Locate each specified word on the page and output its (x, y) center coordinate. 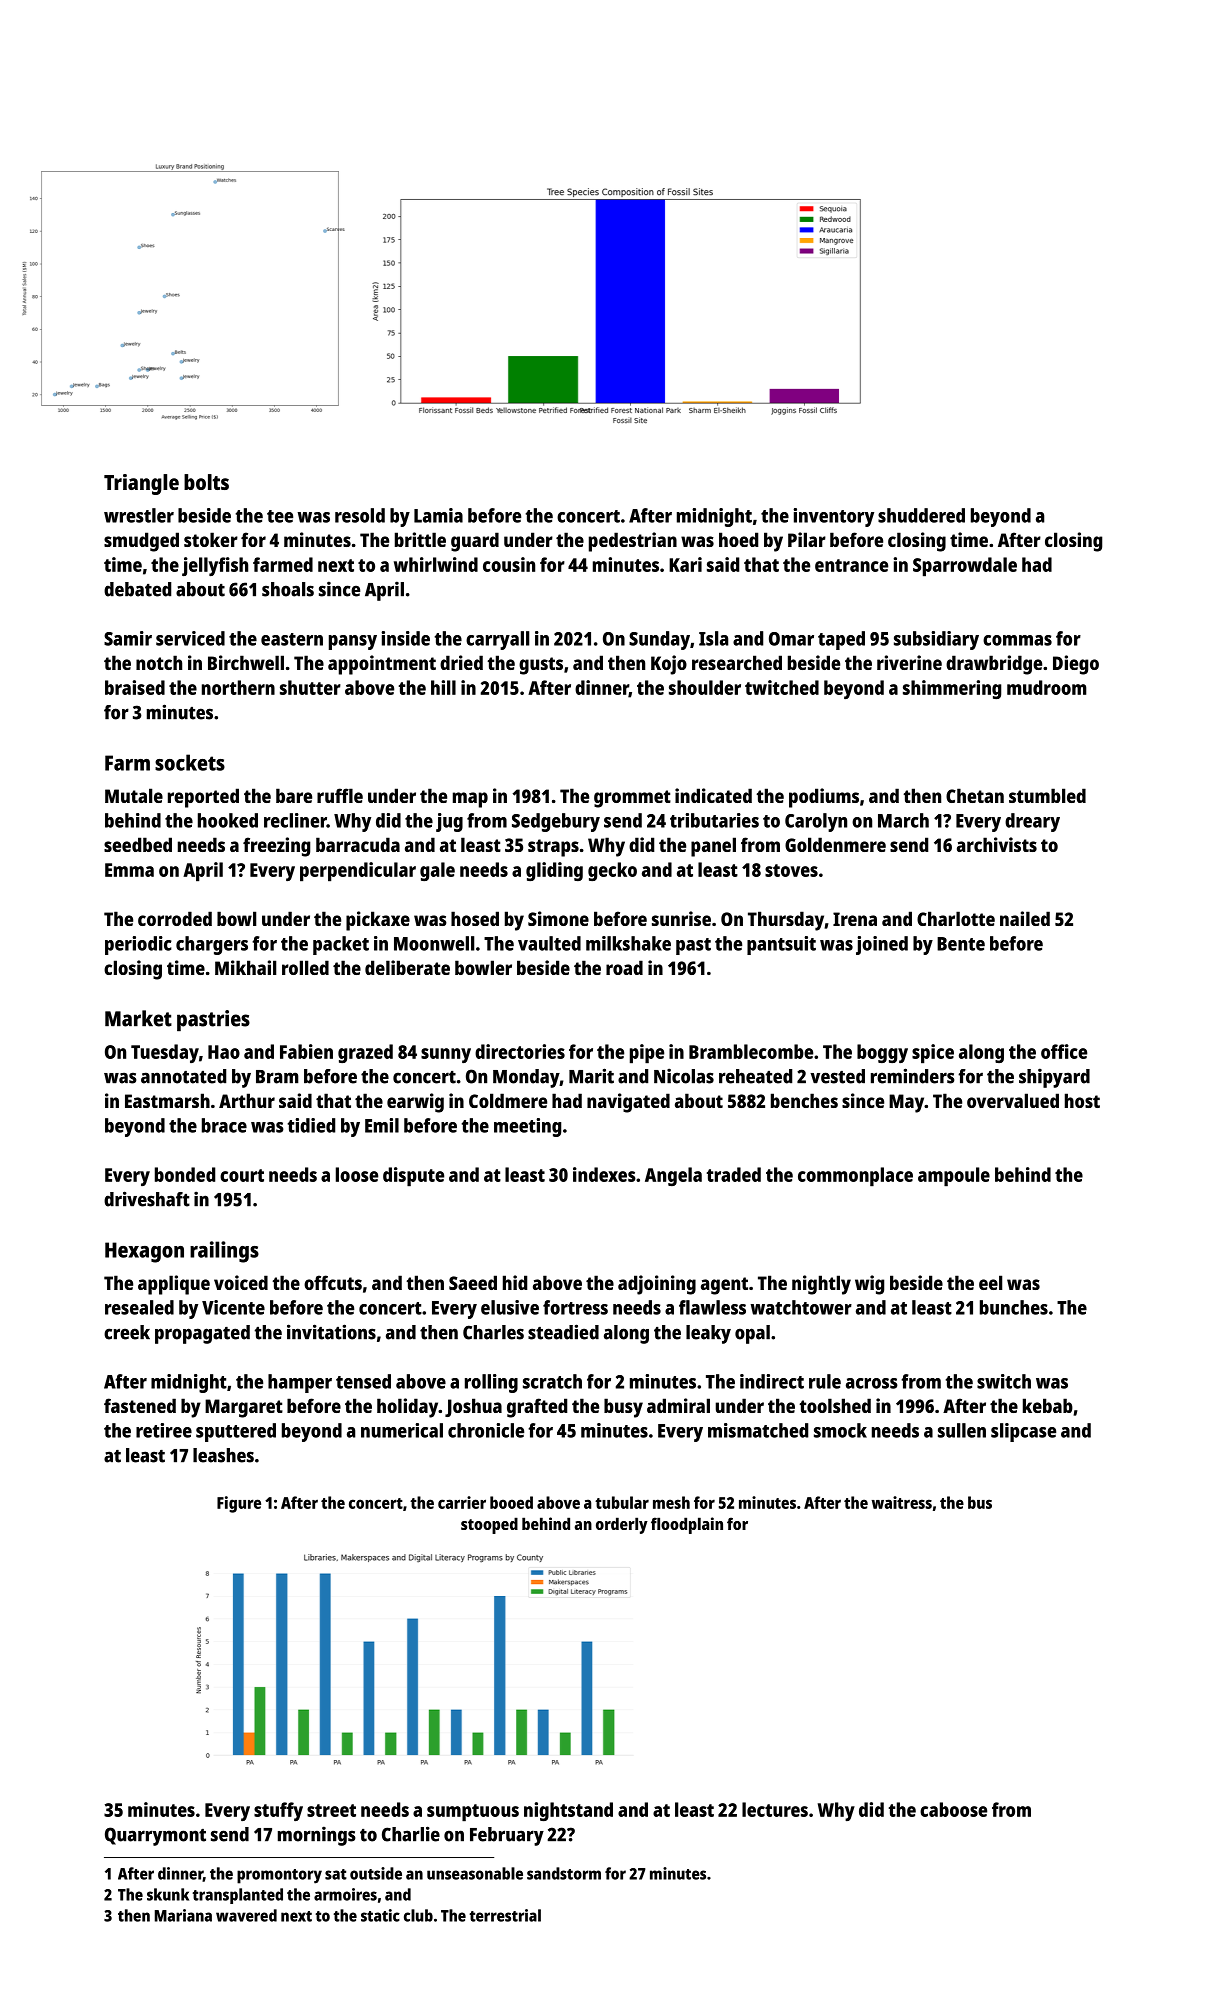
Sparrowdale (965, 567)
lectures (775, 1809)
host (1082, 1100)
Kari (685, 564)
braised (135, 687)
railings (224, 1252)
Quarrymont (155, 1836)
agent (724, 1286)
